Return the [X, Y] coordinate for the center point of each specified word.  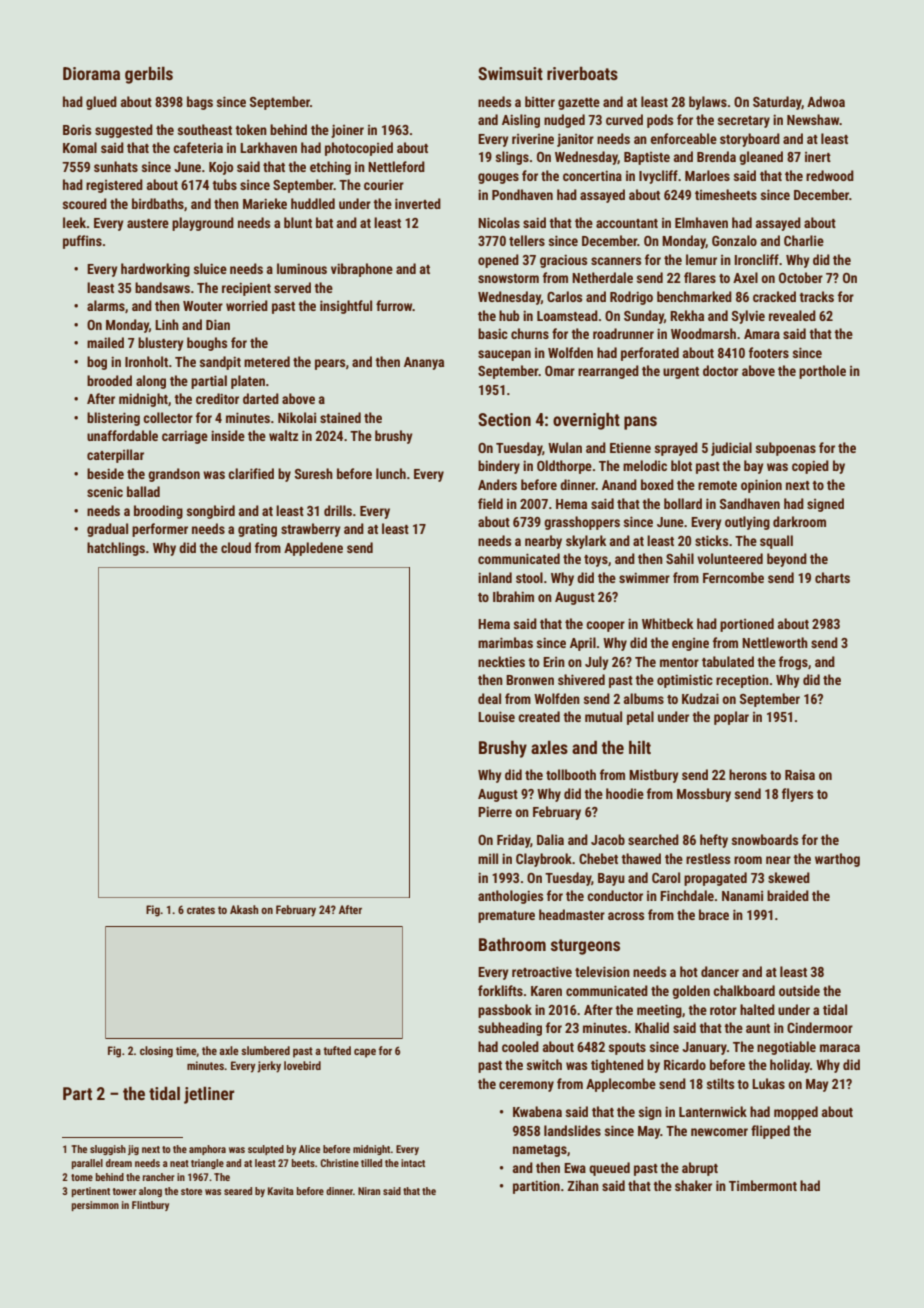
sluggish [108, 1150]
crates [201, 910]
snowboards [765, 839]
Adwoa [826, 101]
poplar [731, 718]
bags [200, 103]
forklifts [500, 990]
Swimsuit [510, 73]
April [583, 644]
